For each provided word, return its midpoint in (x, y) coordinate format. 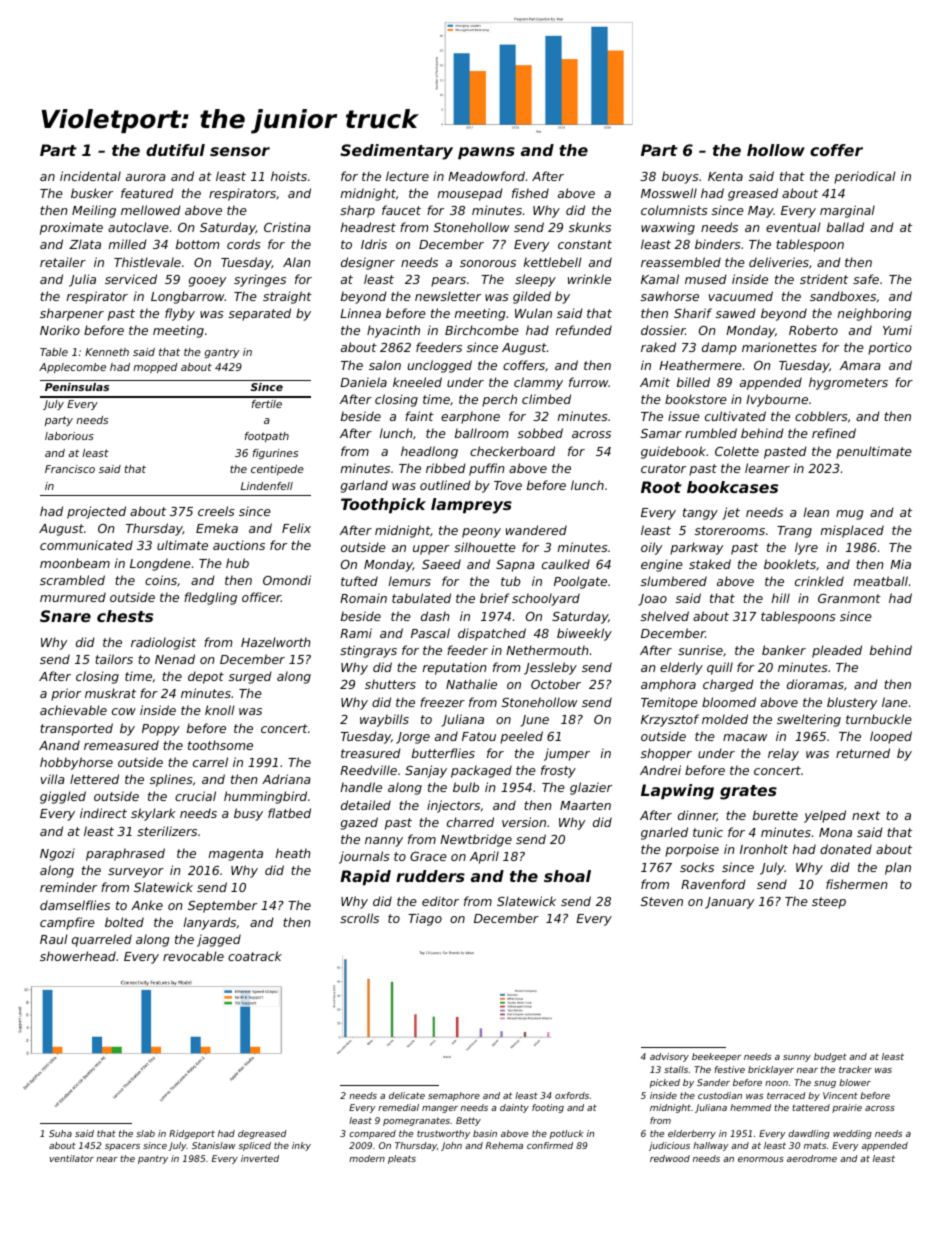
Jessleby (550, 668)
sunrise (700, 650)
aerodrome (812, 1158)
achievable (73, 710)
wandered (536, 530)
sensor (240, 151)
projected (96, 512)
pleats (402, 1159)
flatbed (289, 813)
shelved (665, 616)
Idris (374, 244)
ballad (845, 227)
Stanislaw (214, 1145)
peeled (521, 737)
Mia (900, 564)
